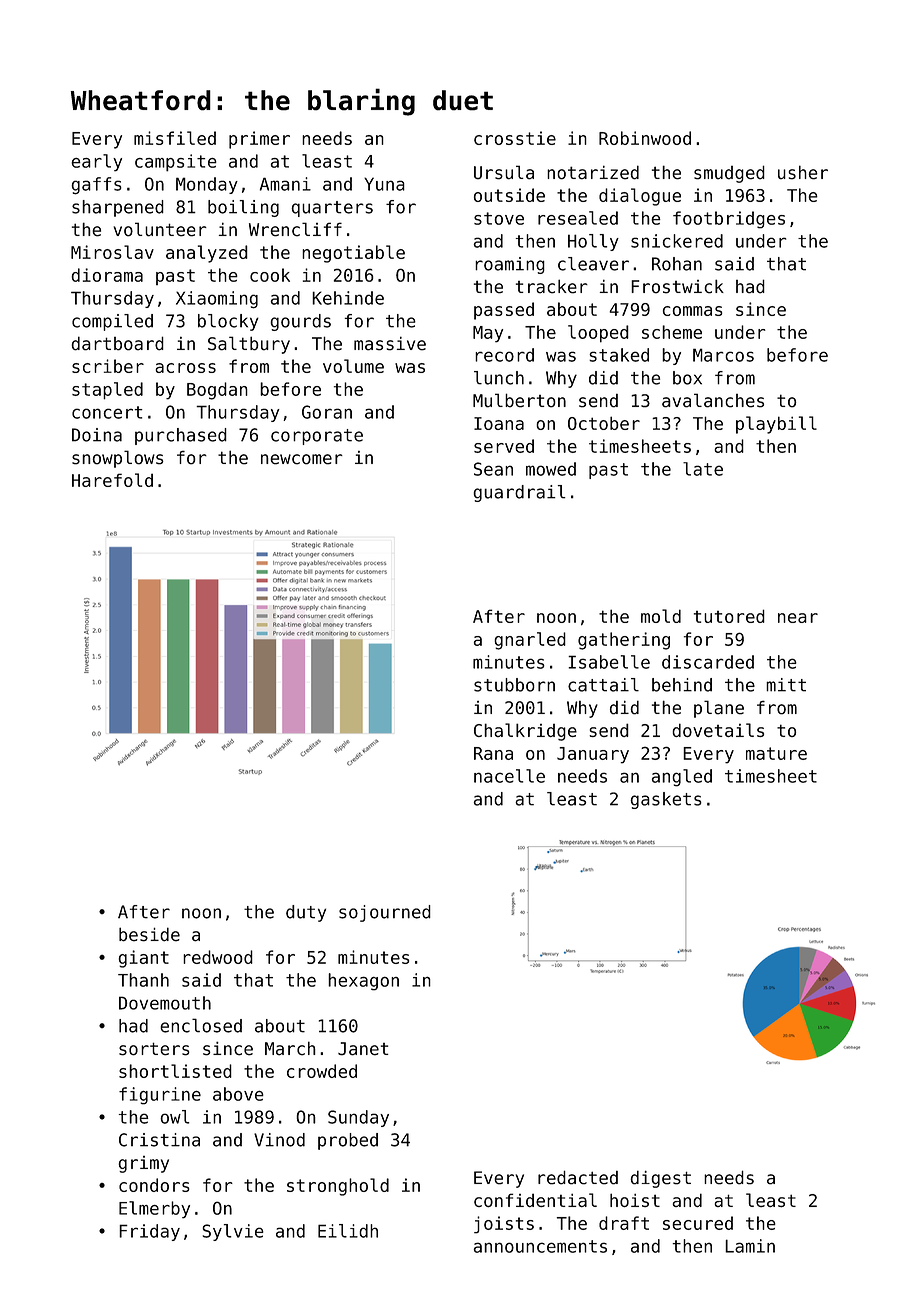  What do you see at coordinates (493, 753) in the page?
I see `Rana` at bounding box center [493, 753].
